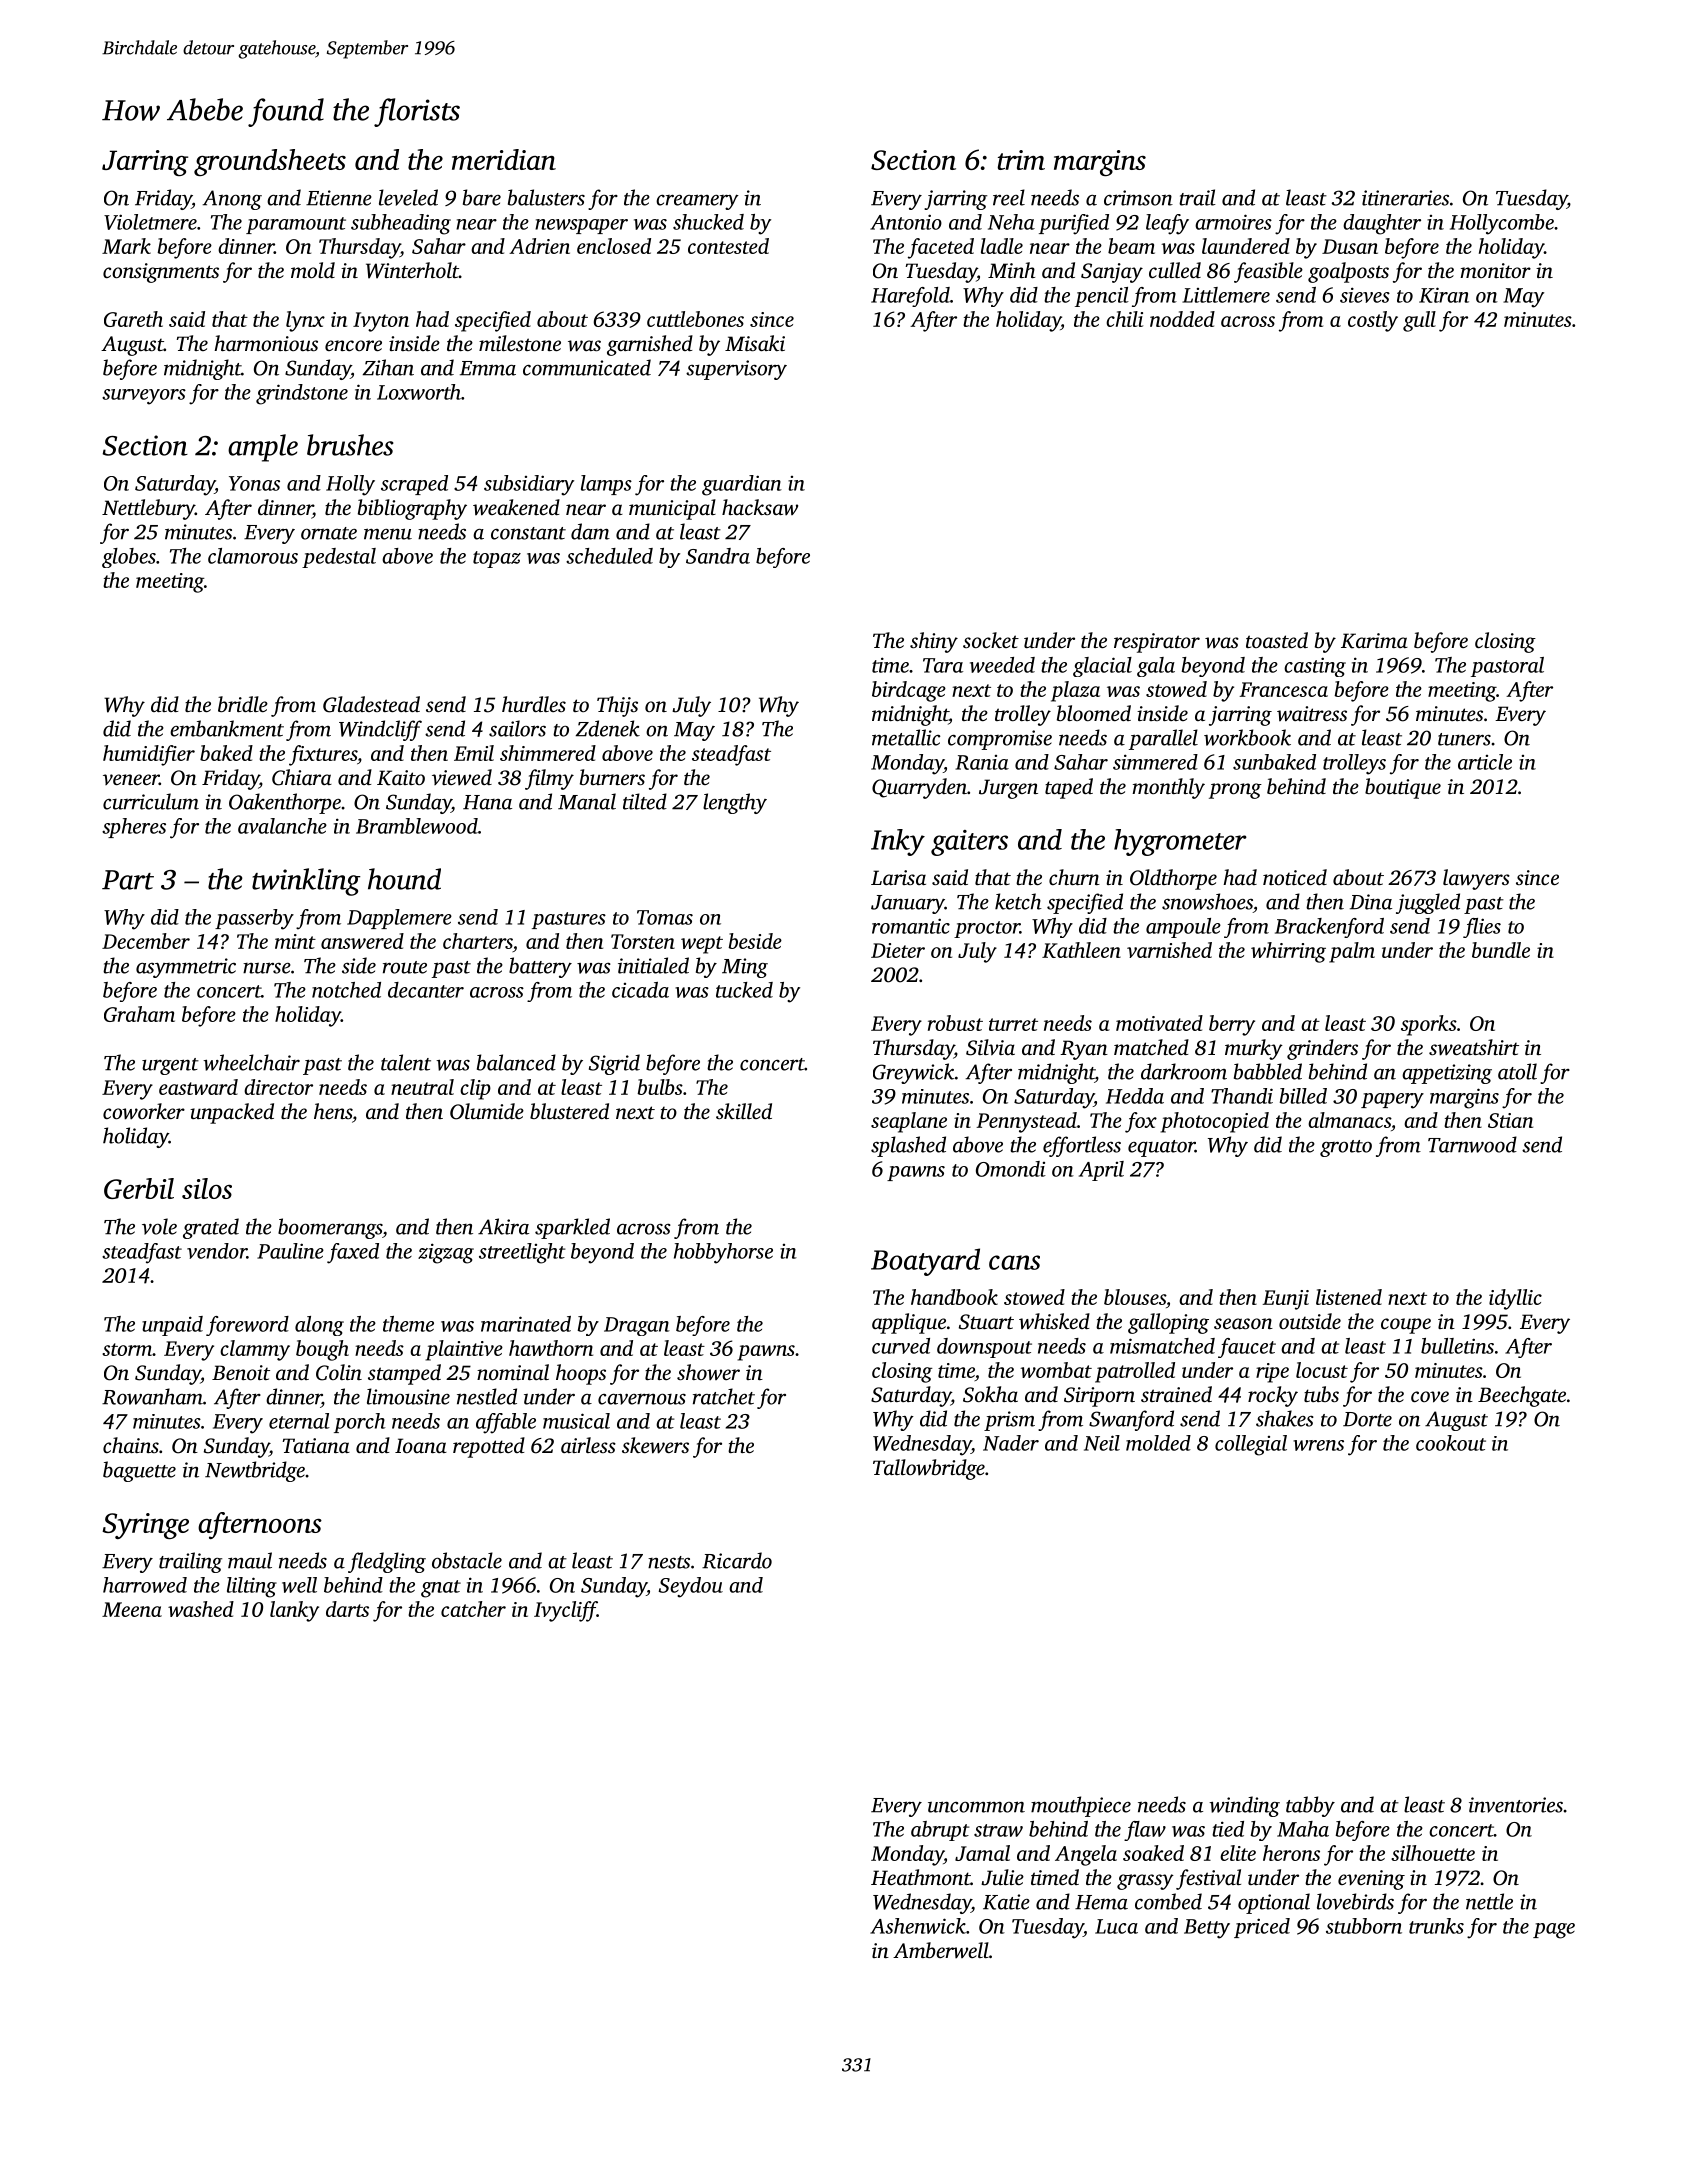  I want to click on Neil, so click(1102, 1443).
